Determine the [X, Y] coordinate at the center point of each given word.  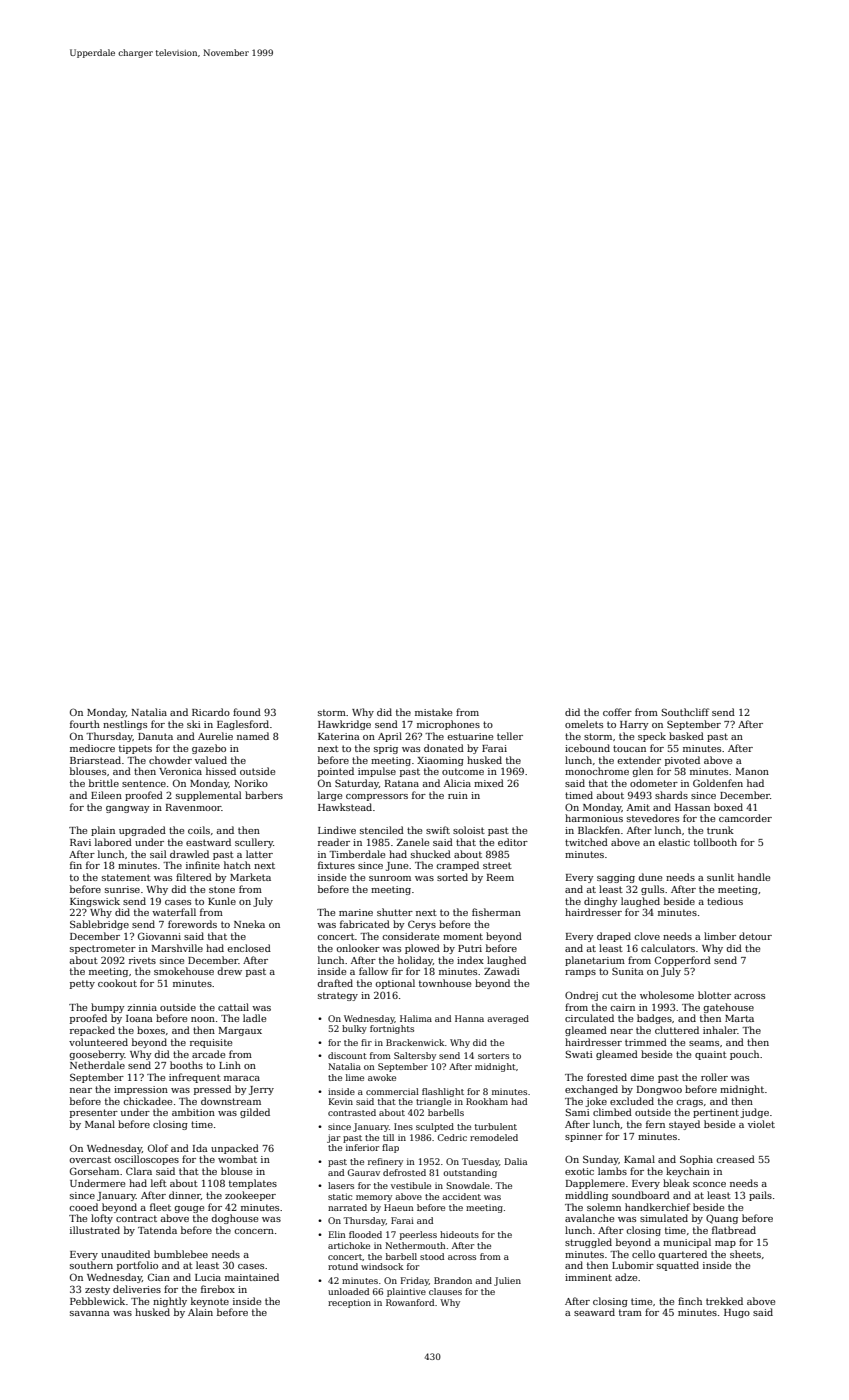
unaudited [125, 1254]
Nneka [249, 924]
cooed [83, 1207]
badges [654, 1019]
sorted [452, 877]
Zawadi [502, 971]
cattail [233, 1007]
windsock [382, 1266]
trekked [724, 1301]
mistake [433, 712]
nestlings [125, 725]
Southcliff [685, 712]
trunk [720, 830]
